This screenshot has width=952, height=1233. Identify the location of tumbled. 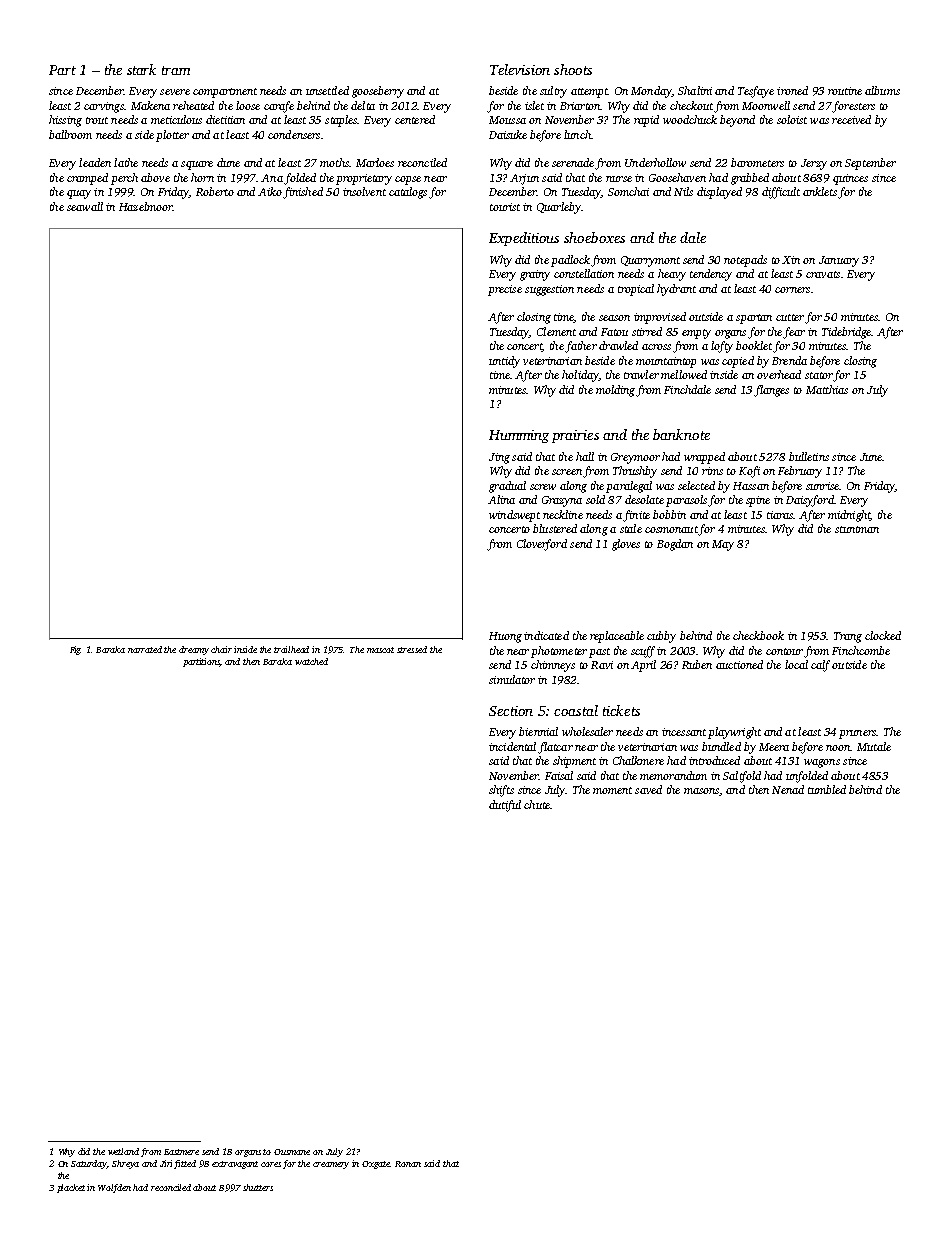
(827, 789).
